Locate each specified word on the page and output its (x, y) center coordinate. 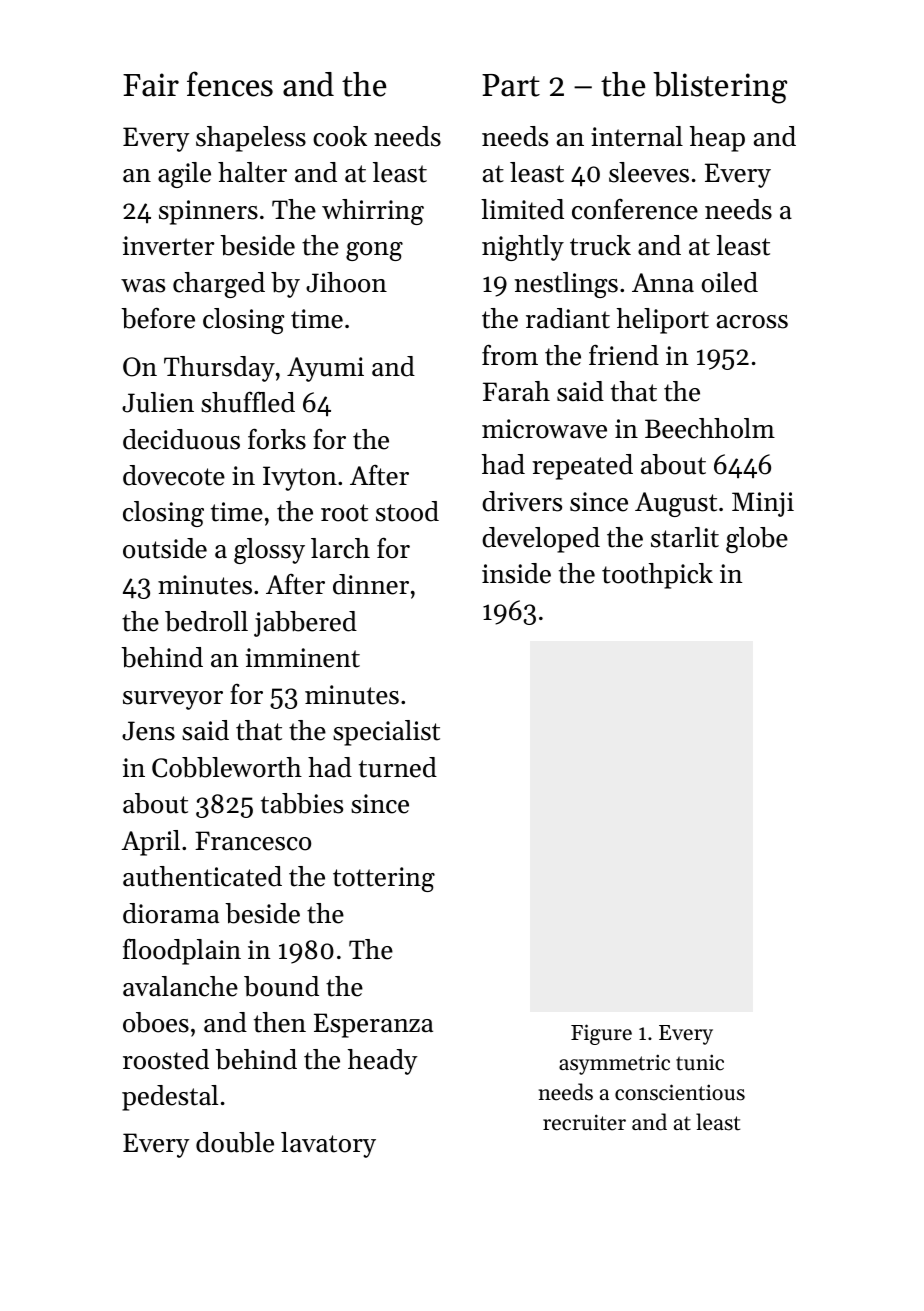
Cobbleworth (227, 767)
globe (757, 540)
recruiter (584, 1122)
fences (230, 84)
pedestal (170, 1098)
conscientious (680, 1092)
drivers (522, 501)
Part (511, 85)
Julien (158, 402)
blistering (720, 88)
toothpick (657, 576)
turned (398, 767)
